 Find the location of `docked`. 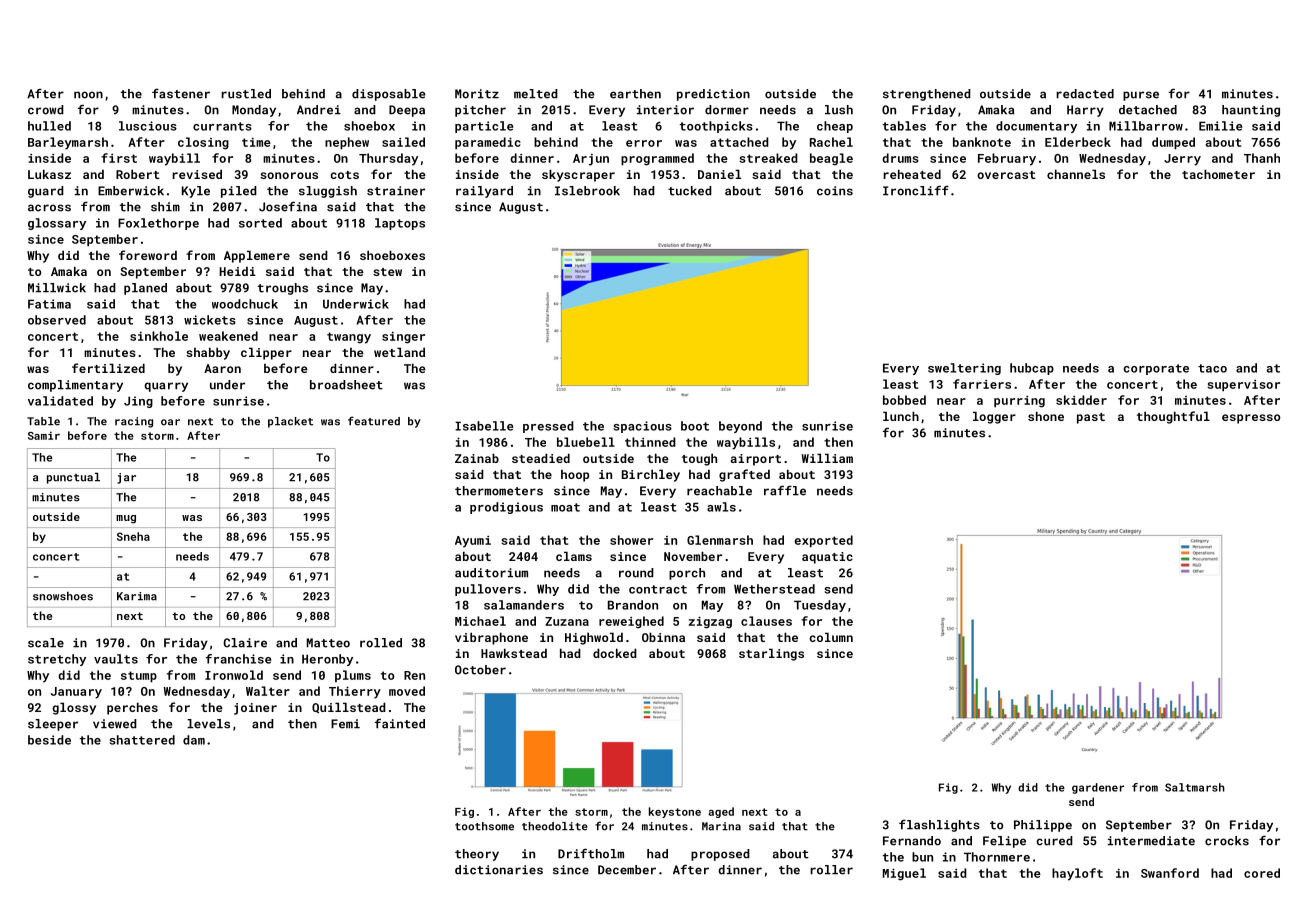

docked is located at coordinates (615, 653).
